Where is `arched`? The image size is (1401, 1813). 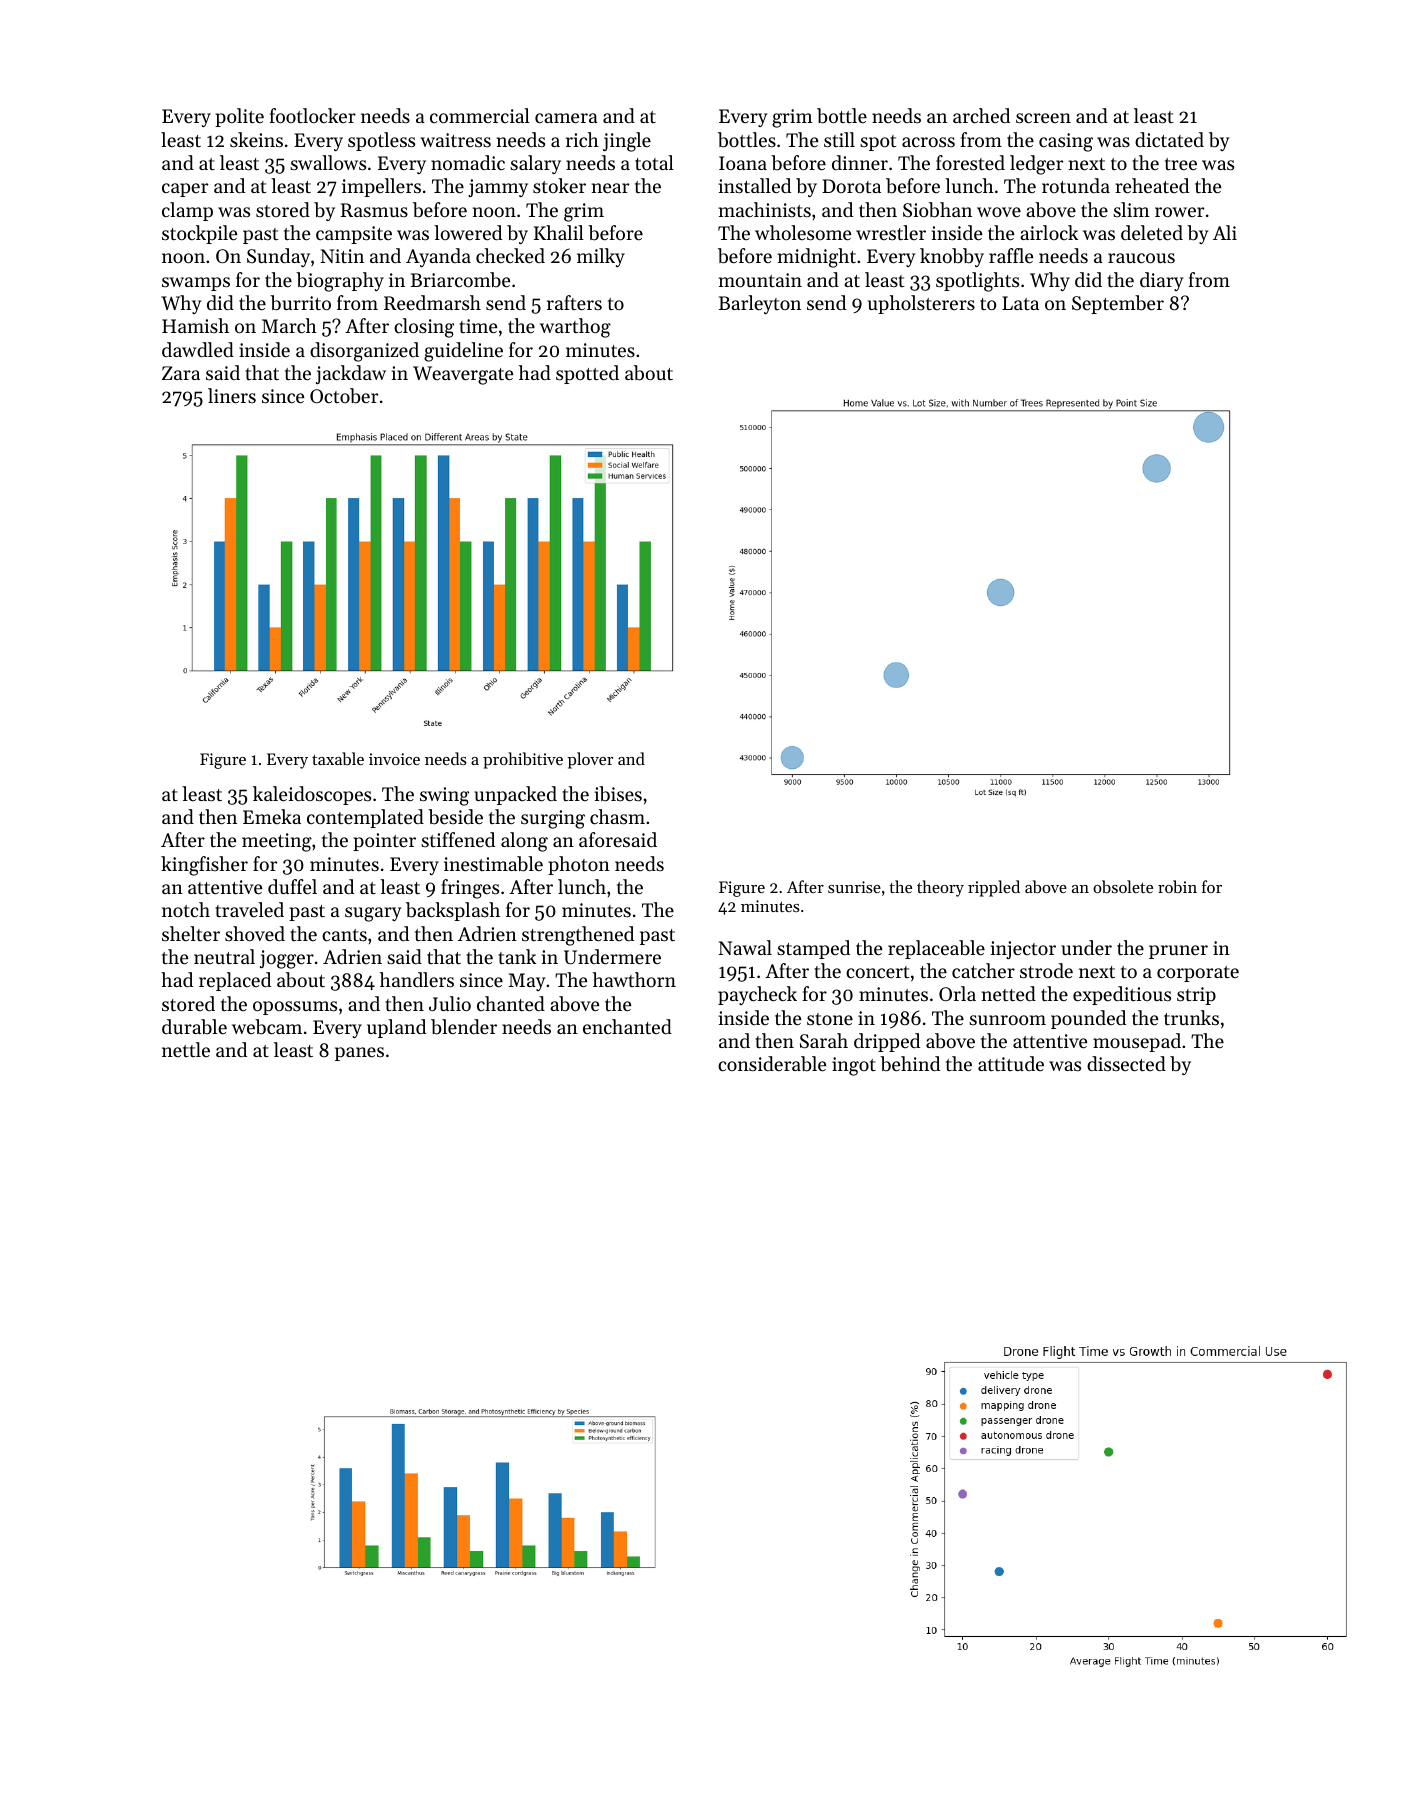 arched is located at coordinates (981, 115).
